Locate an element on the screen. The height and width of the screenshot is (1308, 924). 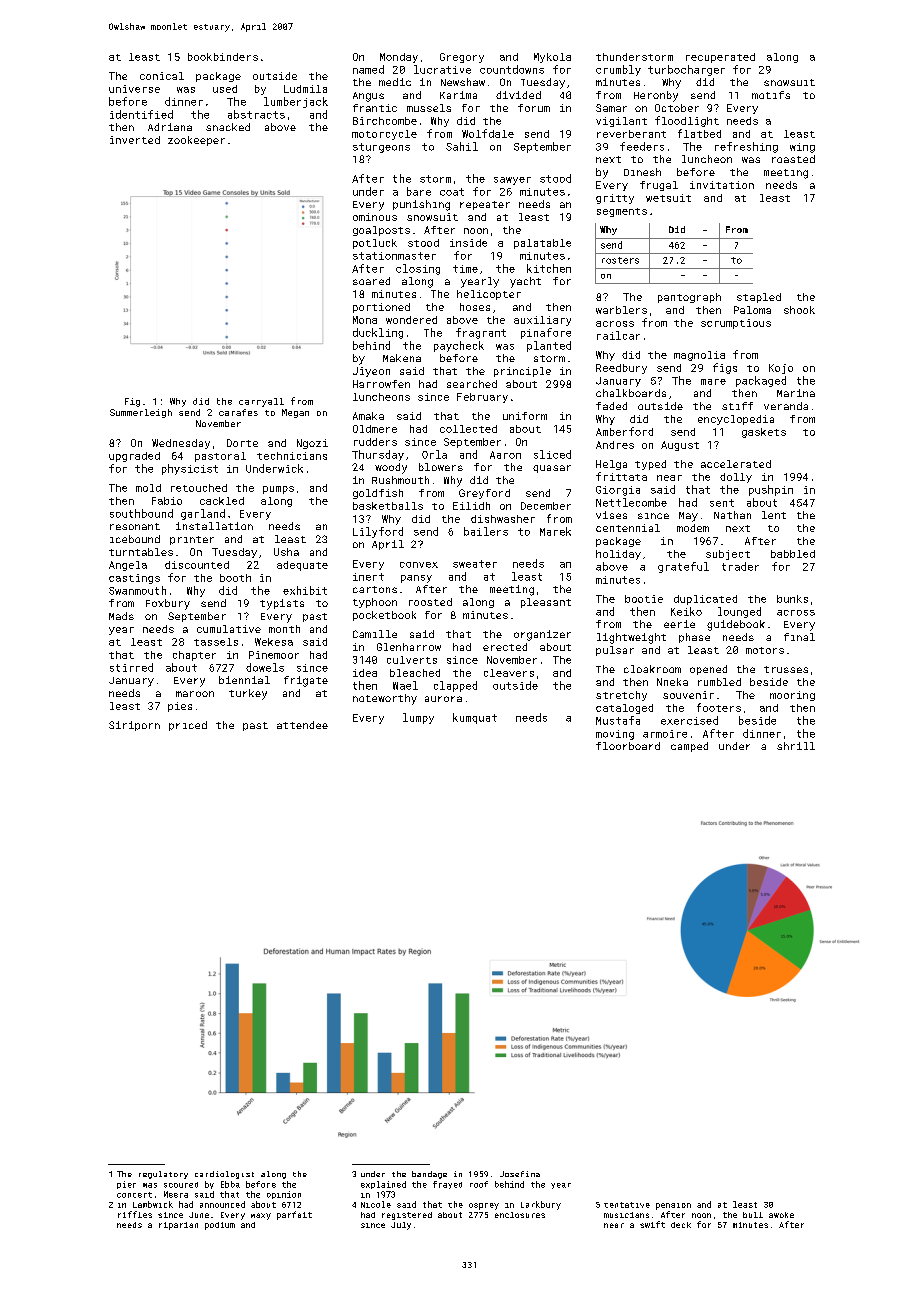
Mykola is located at coordinates (552, 58).
